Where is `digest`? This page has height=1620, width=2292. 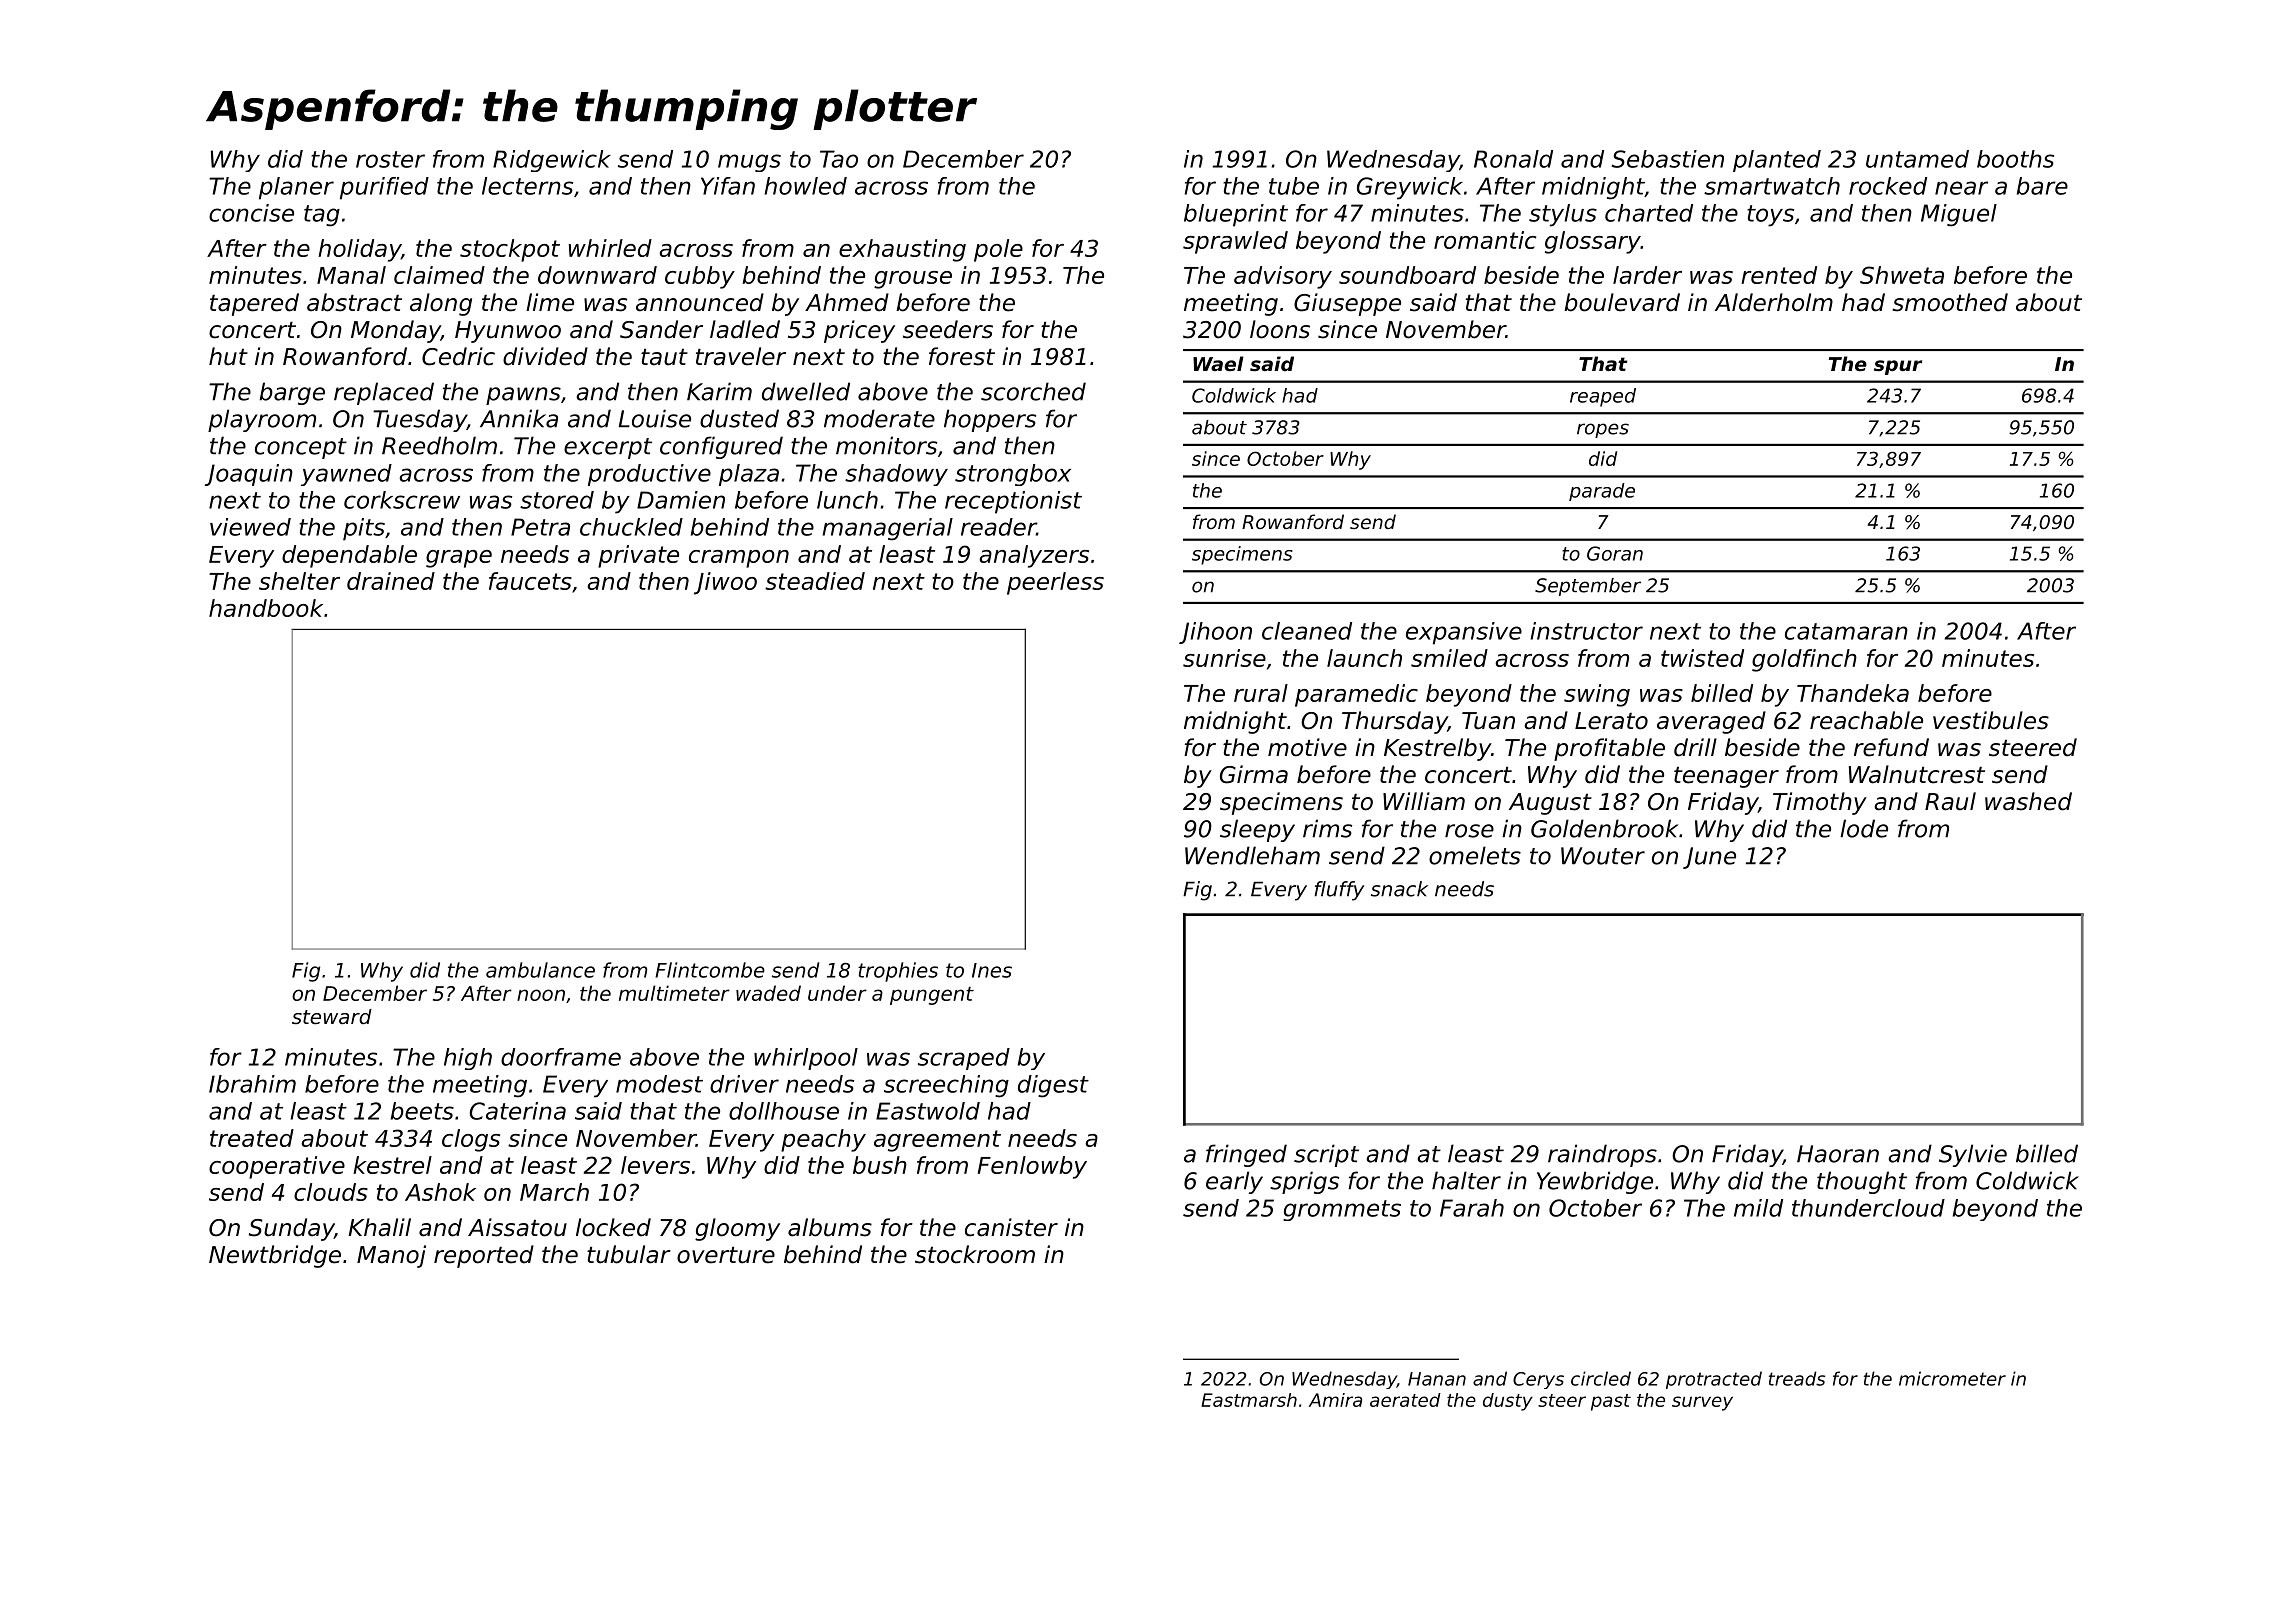
digest is located at coordinates (1053, 1086).
